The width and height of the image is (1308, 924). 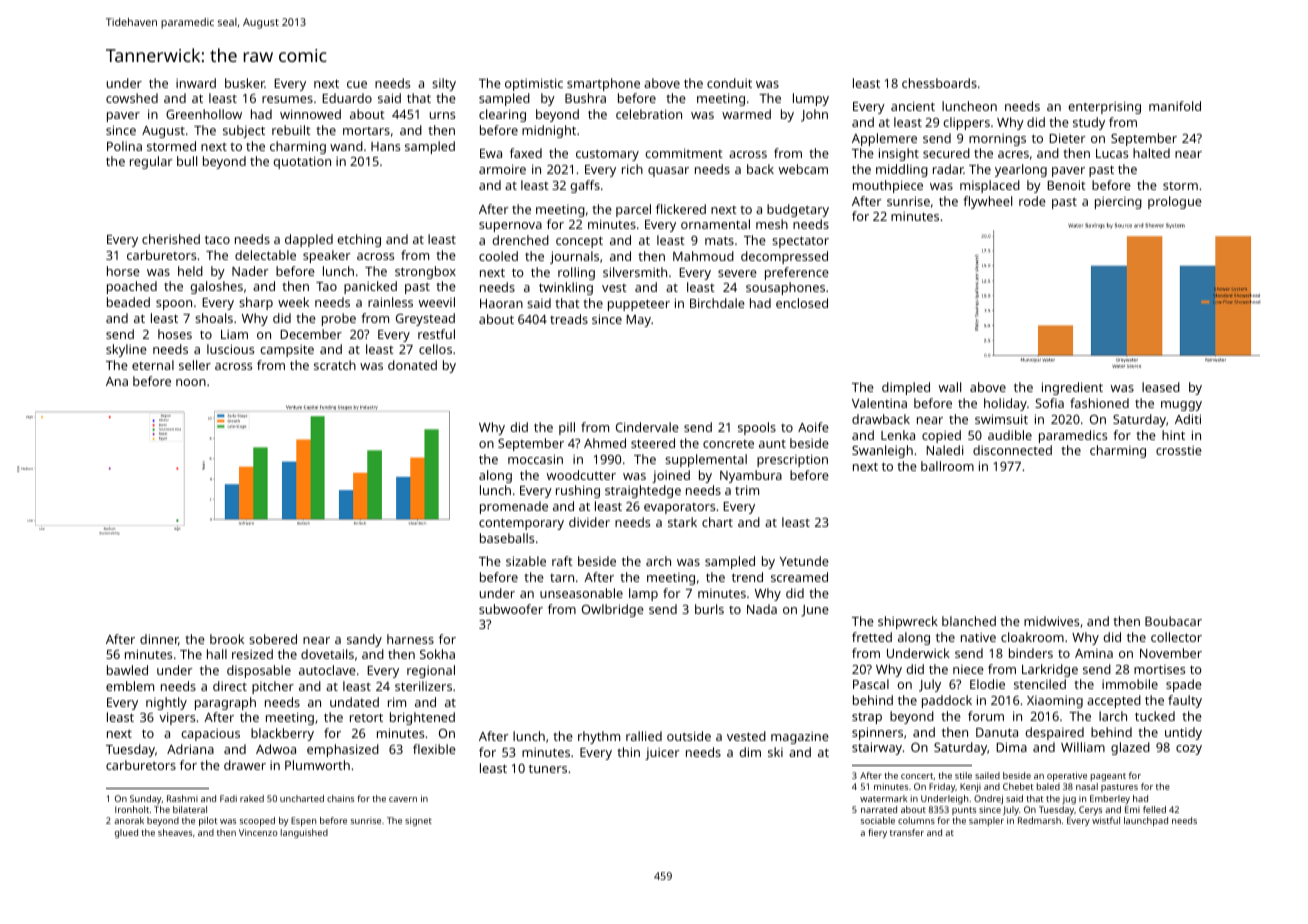 What do you see at coordinates (898, 435) in the image?
I see `Lenka` at bounding box center [898, 435].
